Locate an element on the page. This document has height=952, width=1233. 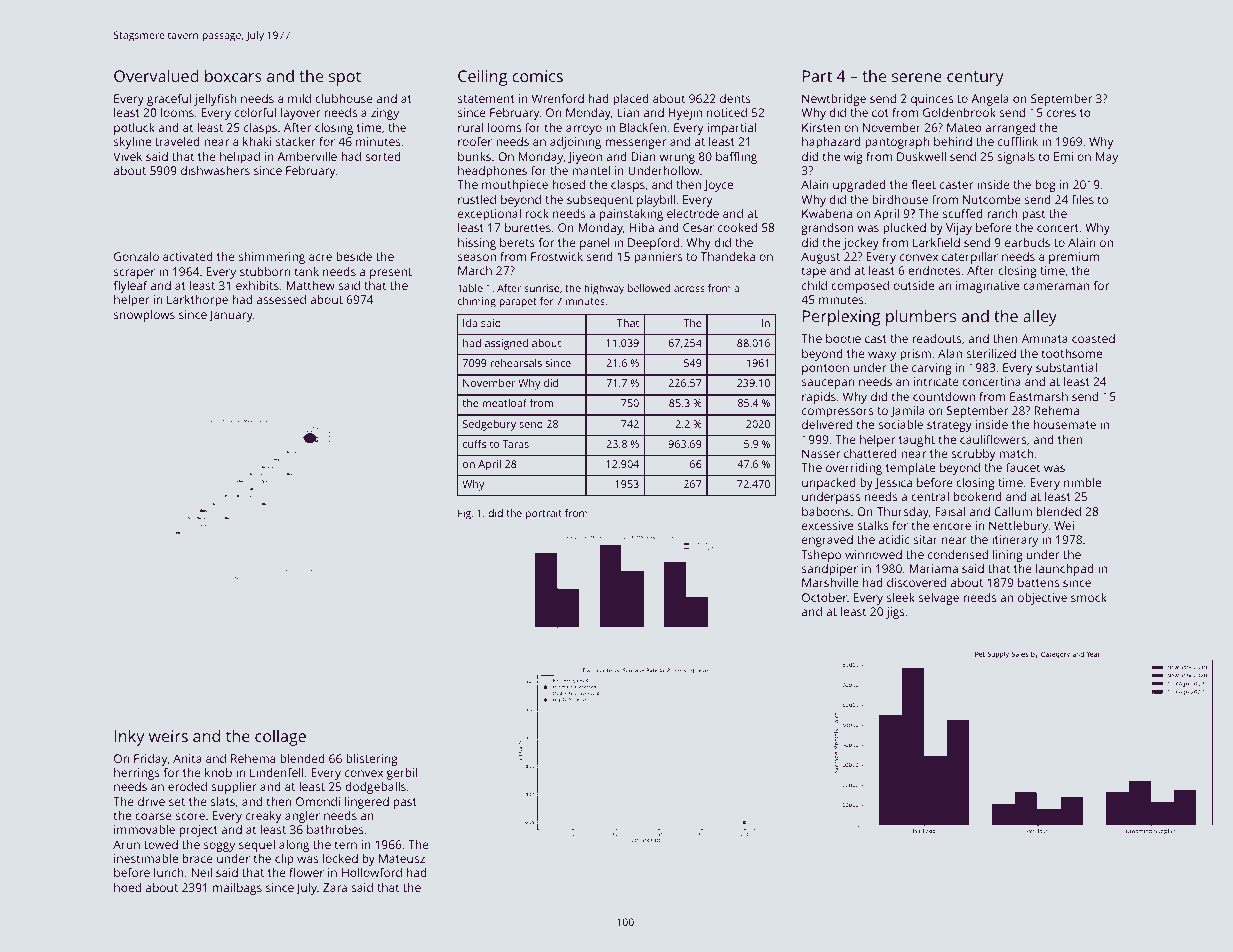
serene is located at coordinates (917, 77).
